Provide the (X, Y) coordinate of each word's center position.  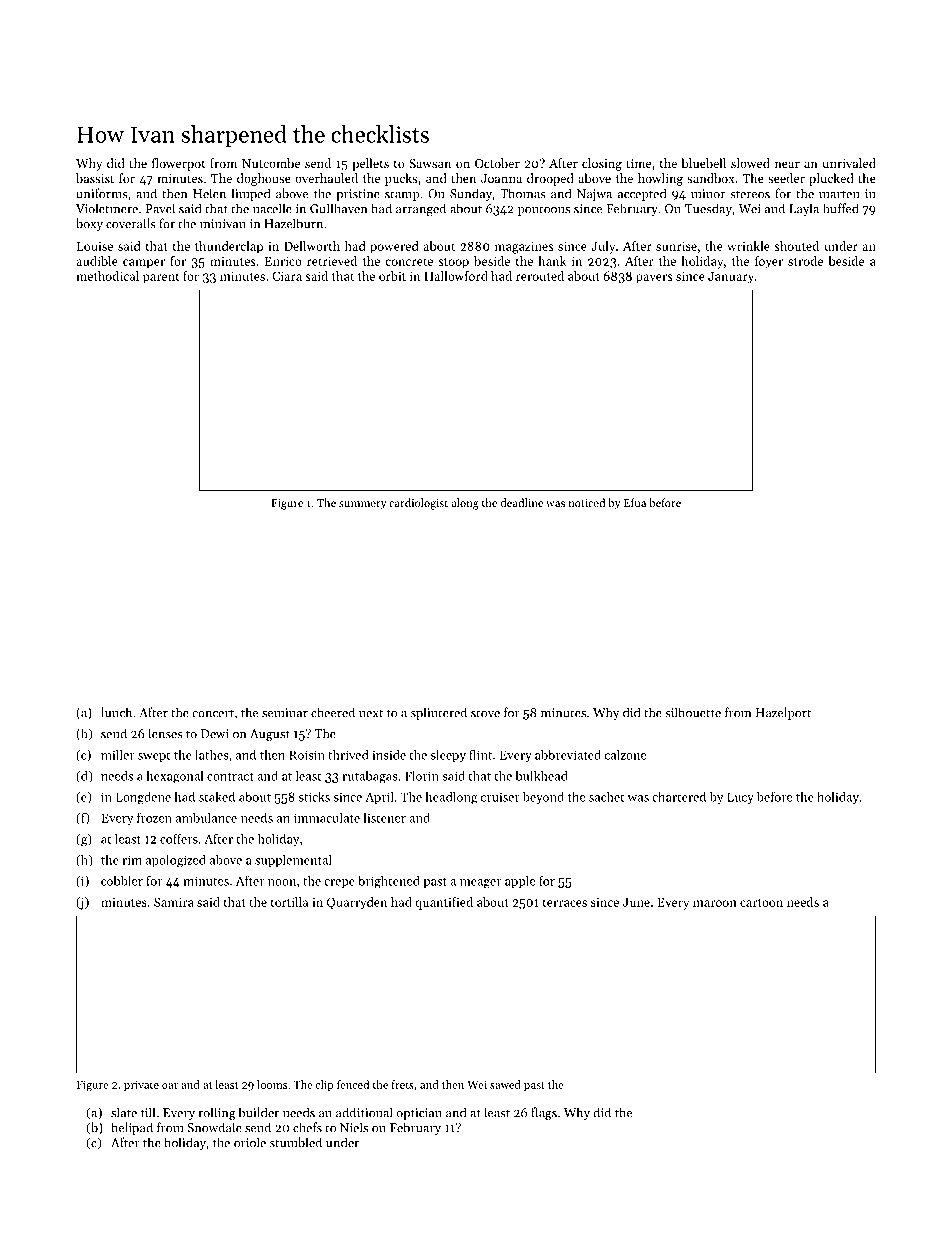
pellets (370, 164)
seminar (285, 713)
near (787, 164)
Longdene (143, 798)
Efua (635, 502)
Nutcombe (271, 163)
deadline (522, 502)
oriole (250, 1142)
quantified (444, 903)
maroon (715, 903)
